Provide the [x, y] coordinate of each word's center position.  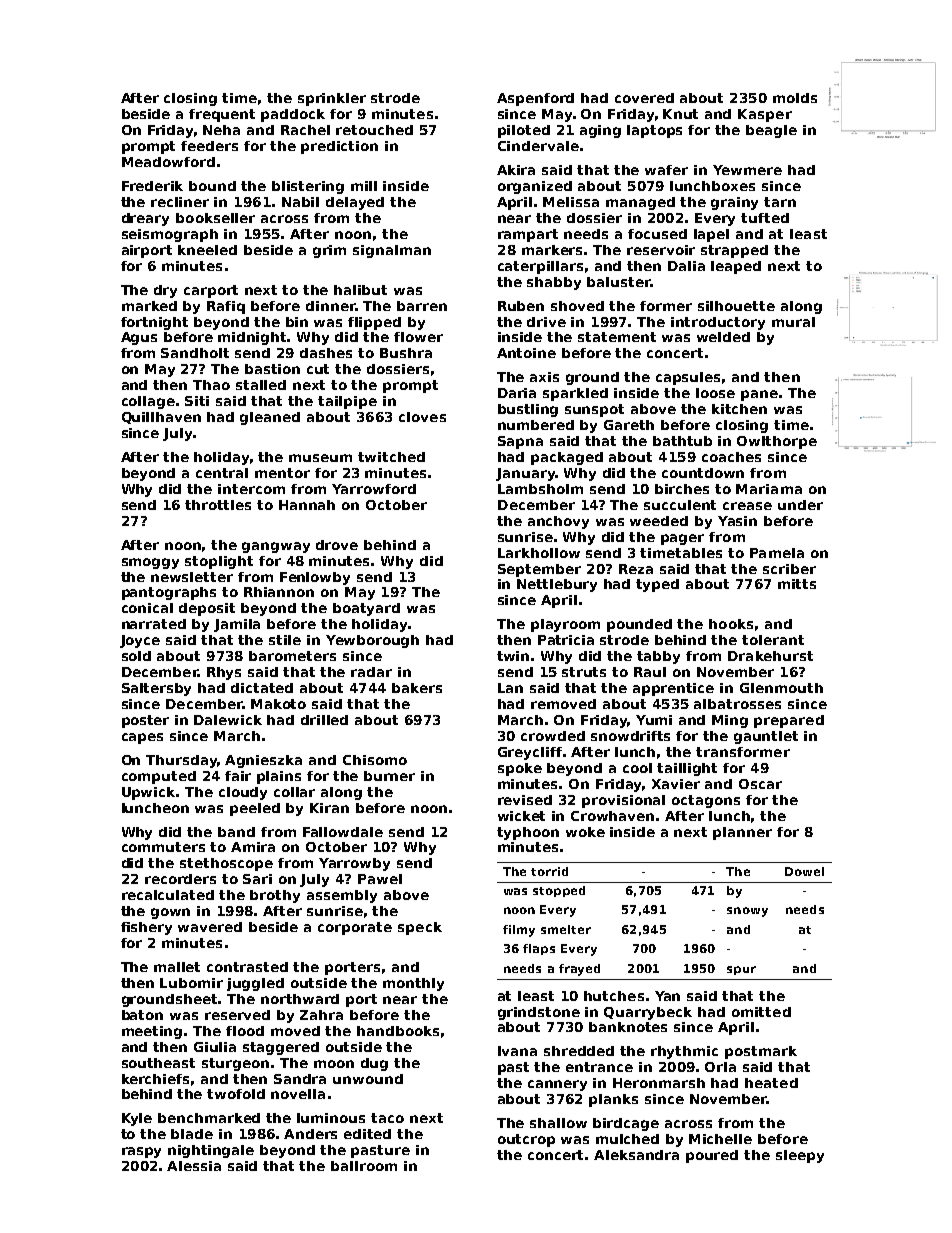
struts [584, 672]
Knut [680, 114]
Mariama [769, 489]
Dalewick [228, 720]
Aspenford [535, 99]
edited [367, 1134]
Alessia [194, 1166]
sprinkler [332, 99]
